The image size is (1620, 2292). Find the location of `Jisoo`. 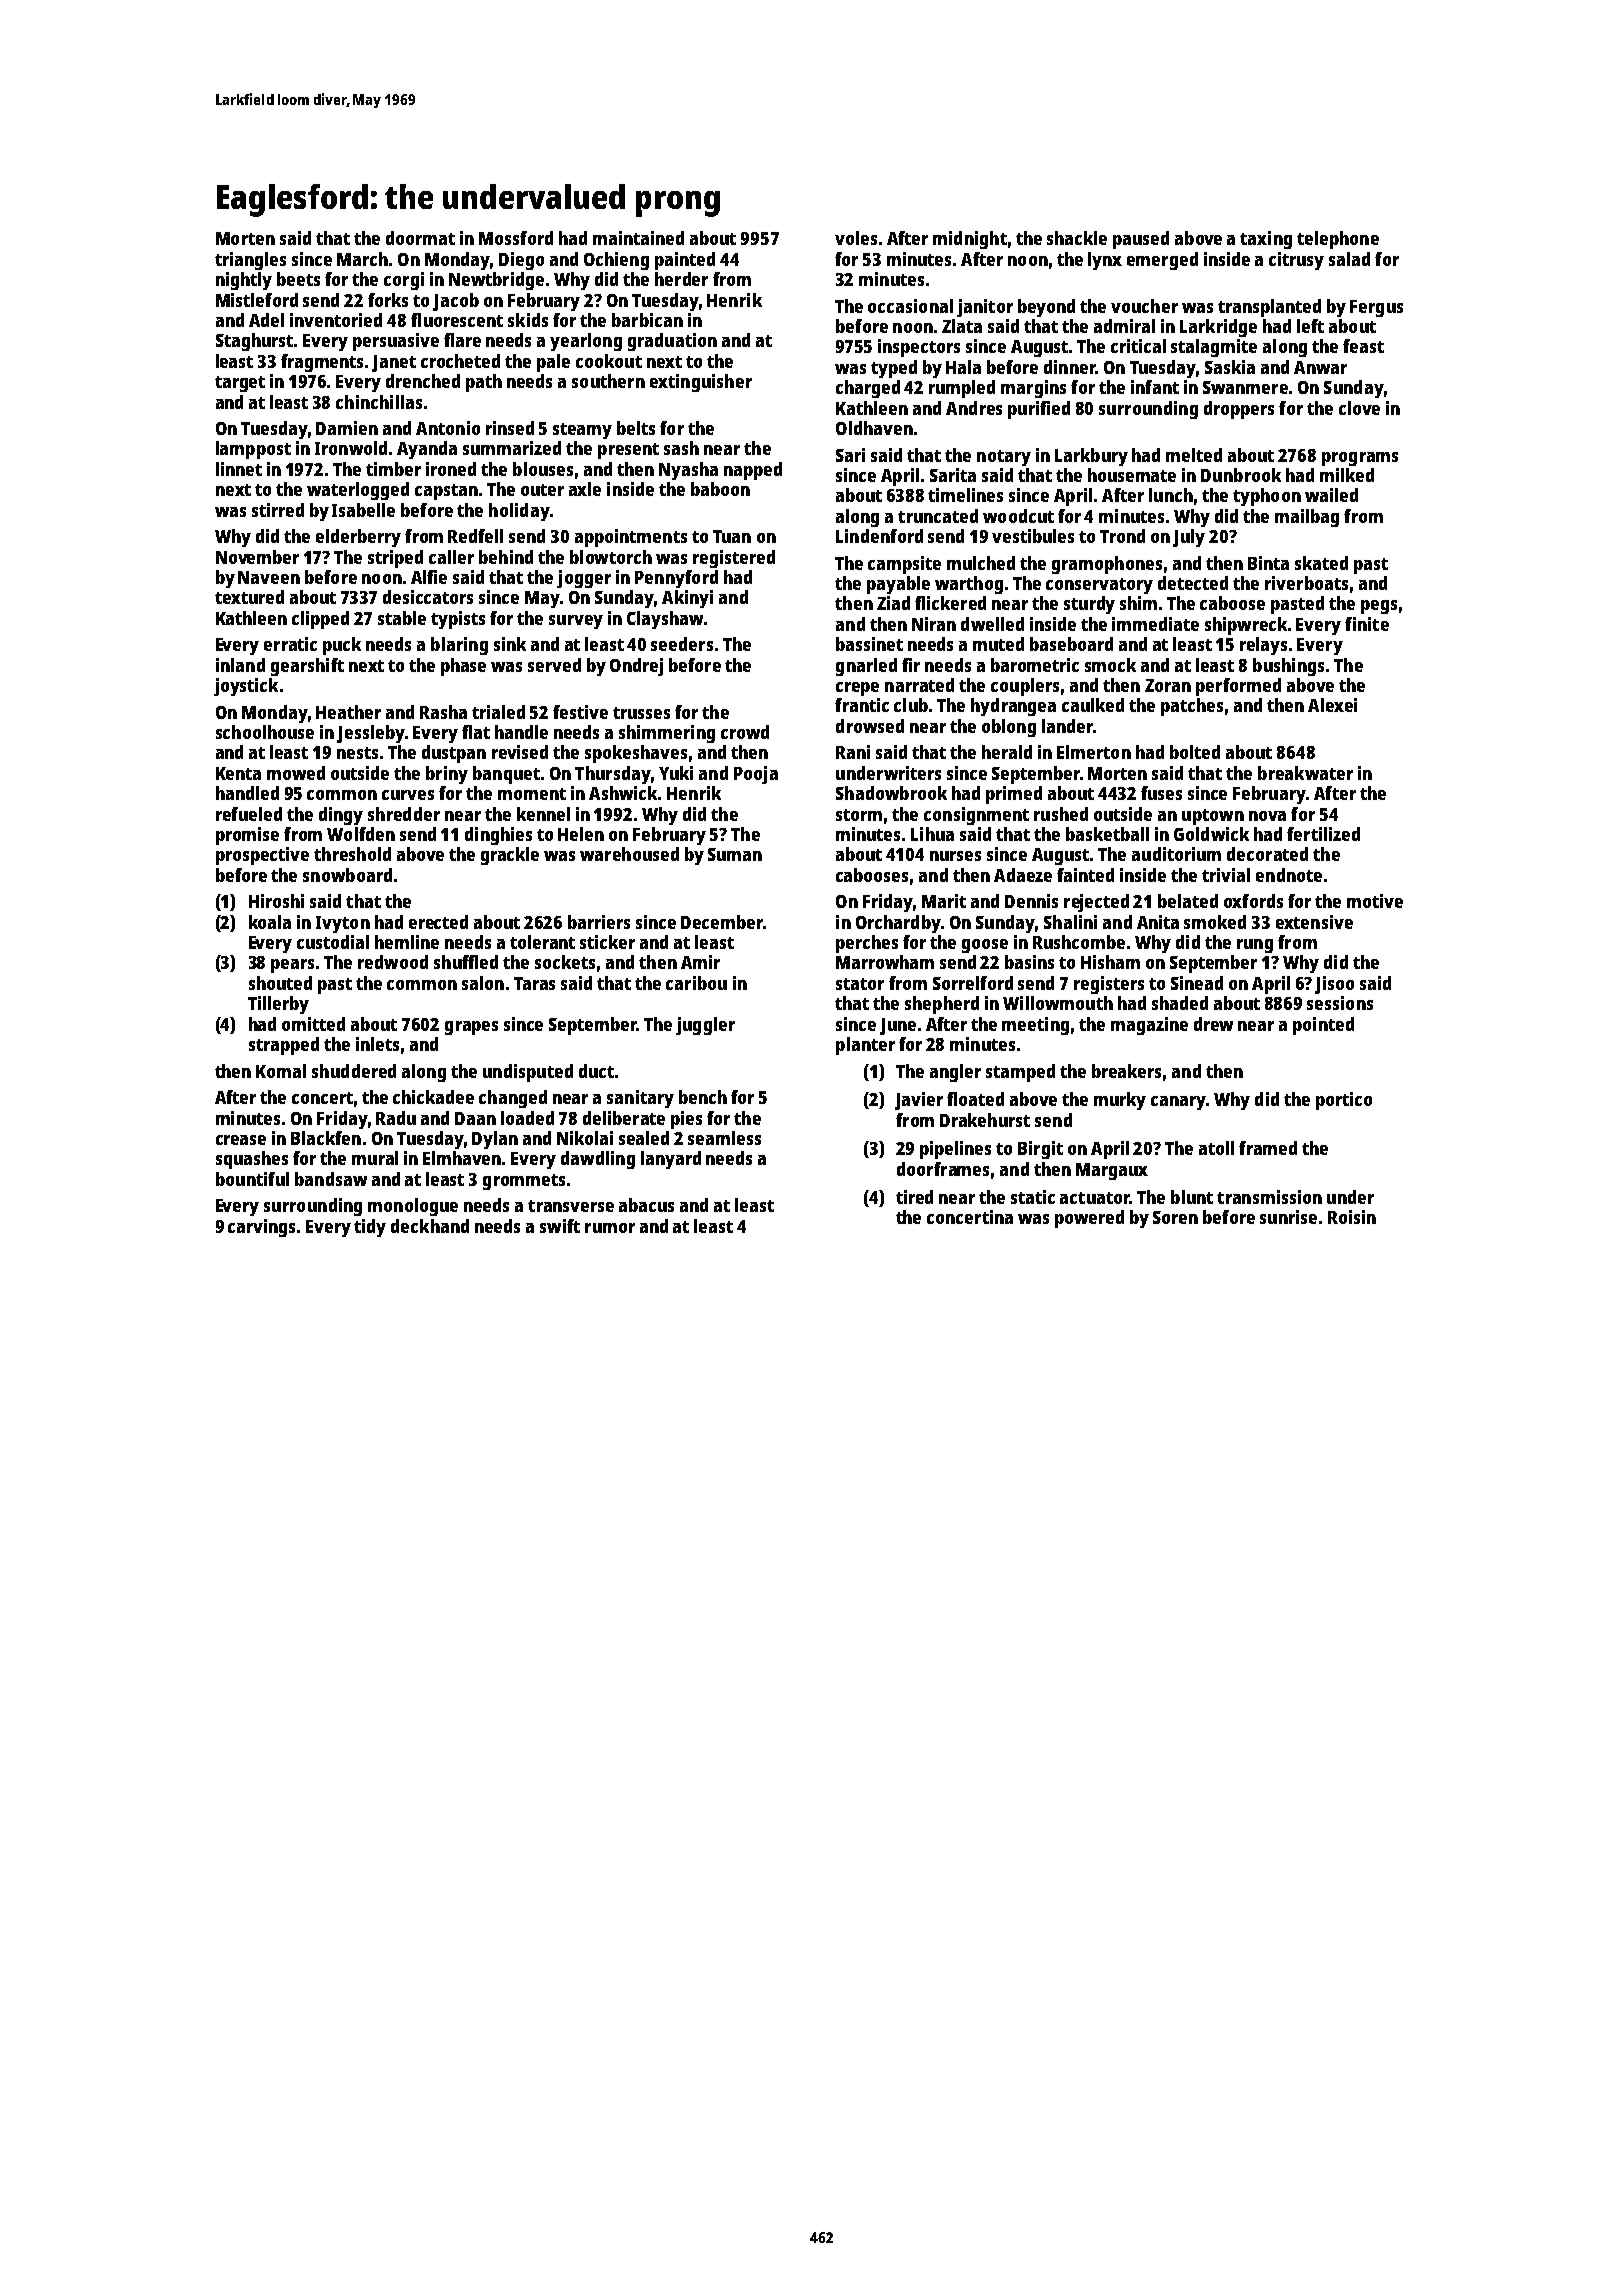

Jisoo is located at coordinates (1334, 985).
